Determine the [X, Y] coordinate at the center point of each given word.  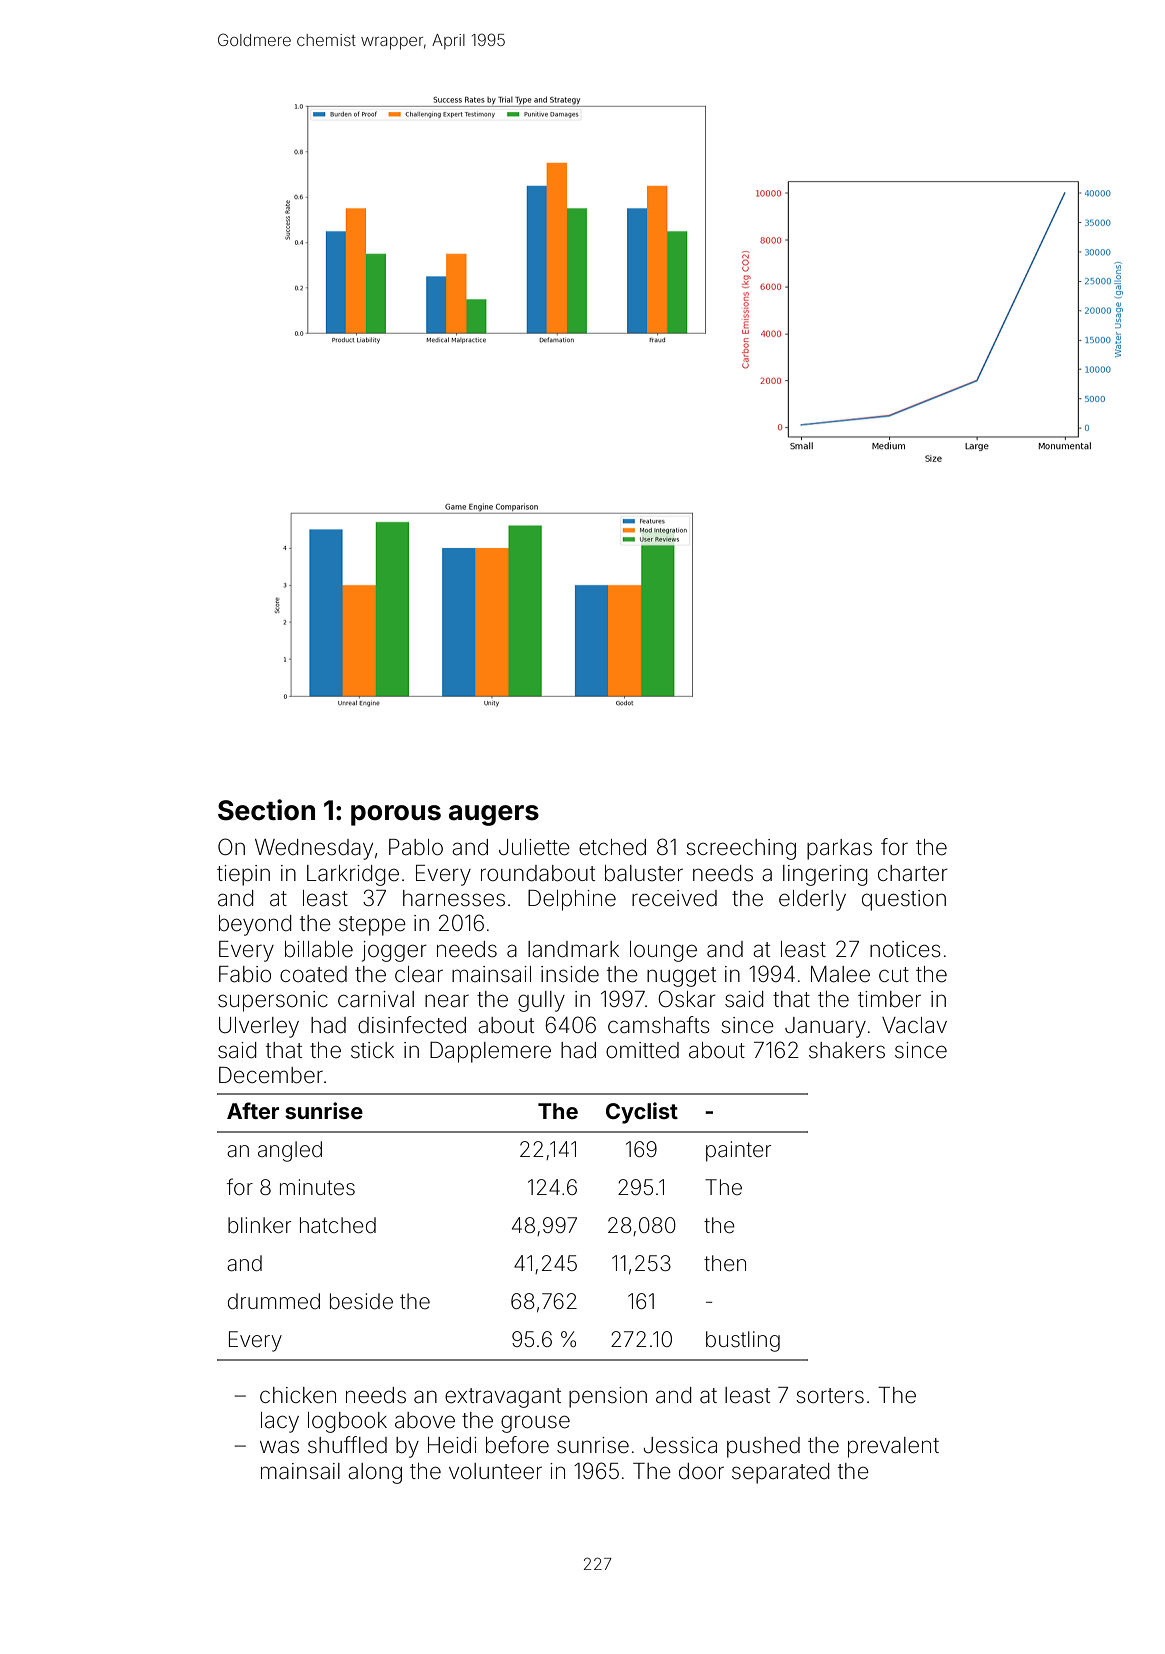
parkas [839, 849]
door [701, 1471]
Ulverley [259, 1027]
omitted [642, 1050]
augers [494, 815]
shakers [847, 1050]
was [279, 1447]
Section [266, 810]
